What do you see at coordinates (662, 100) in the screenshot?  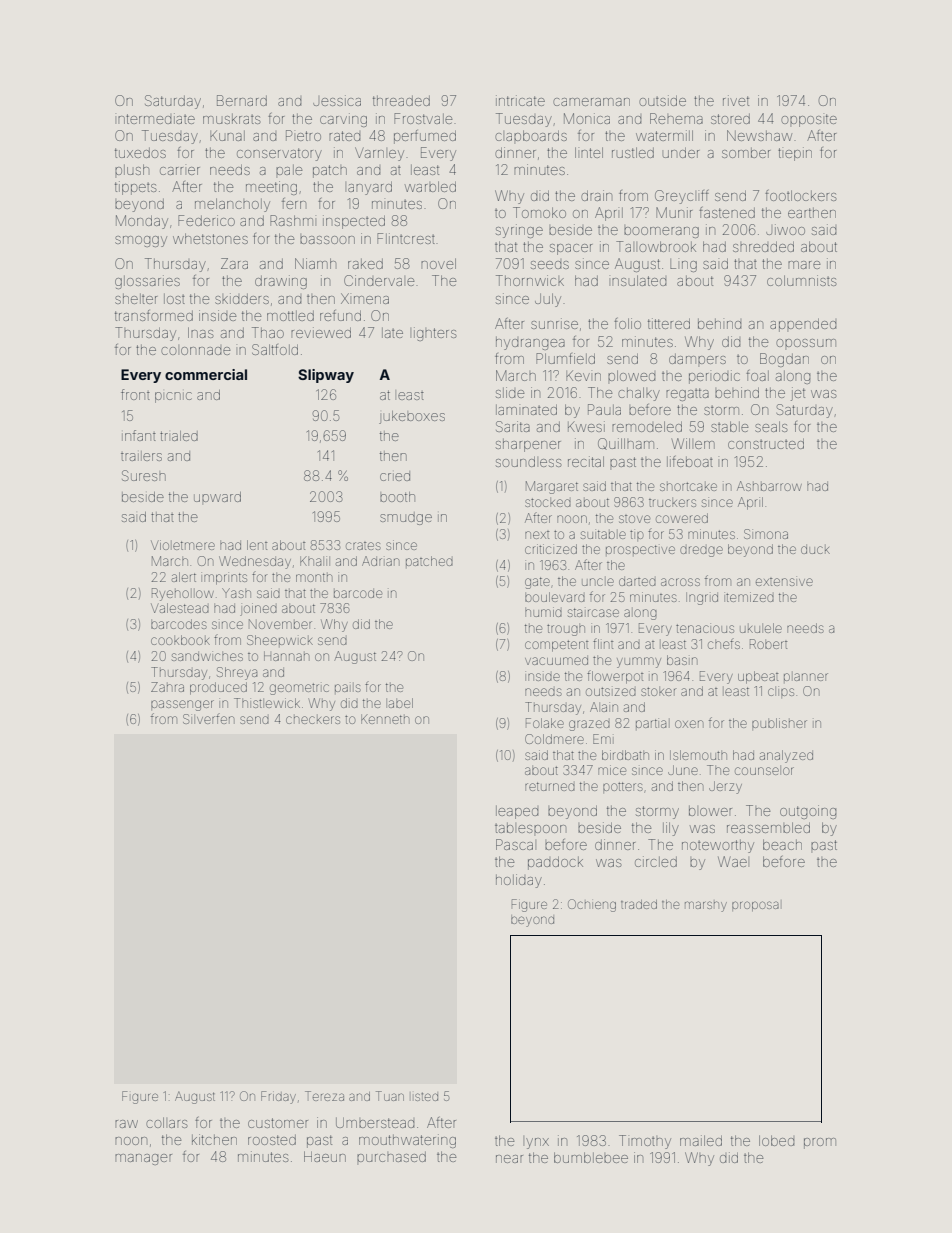 I see `outside` at bounding box center [662, 100].
